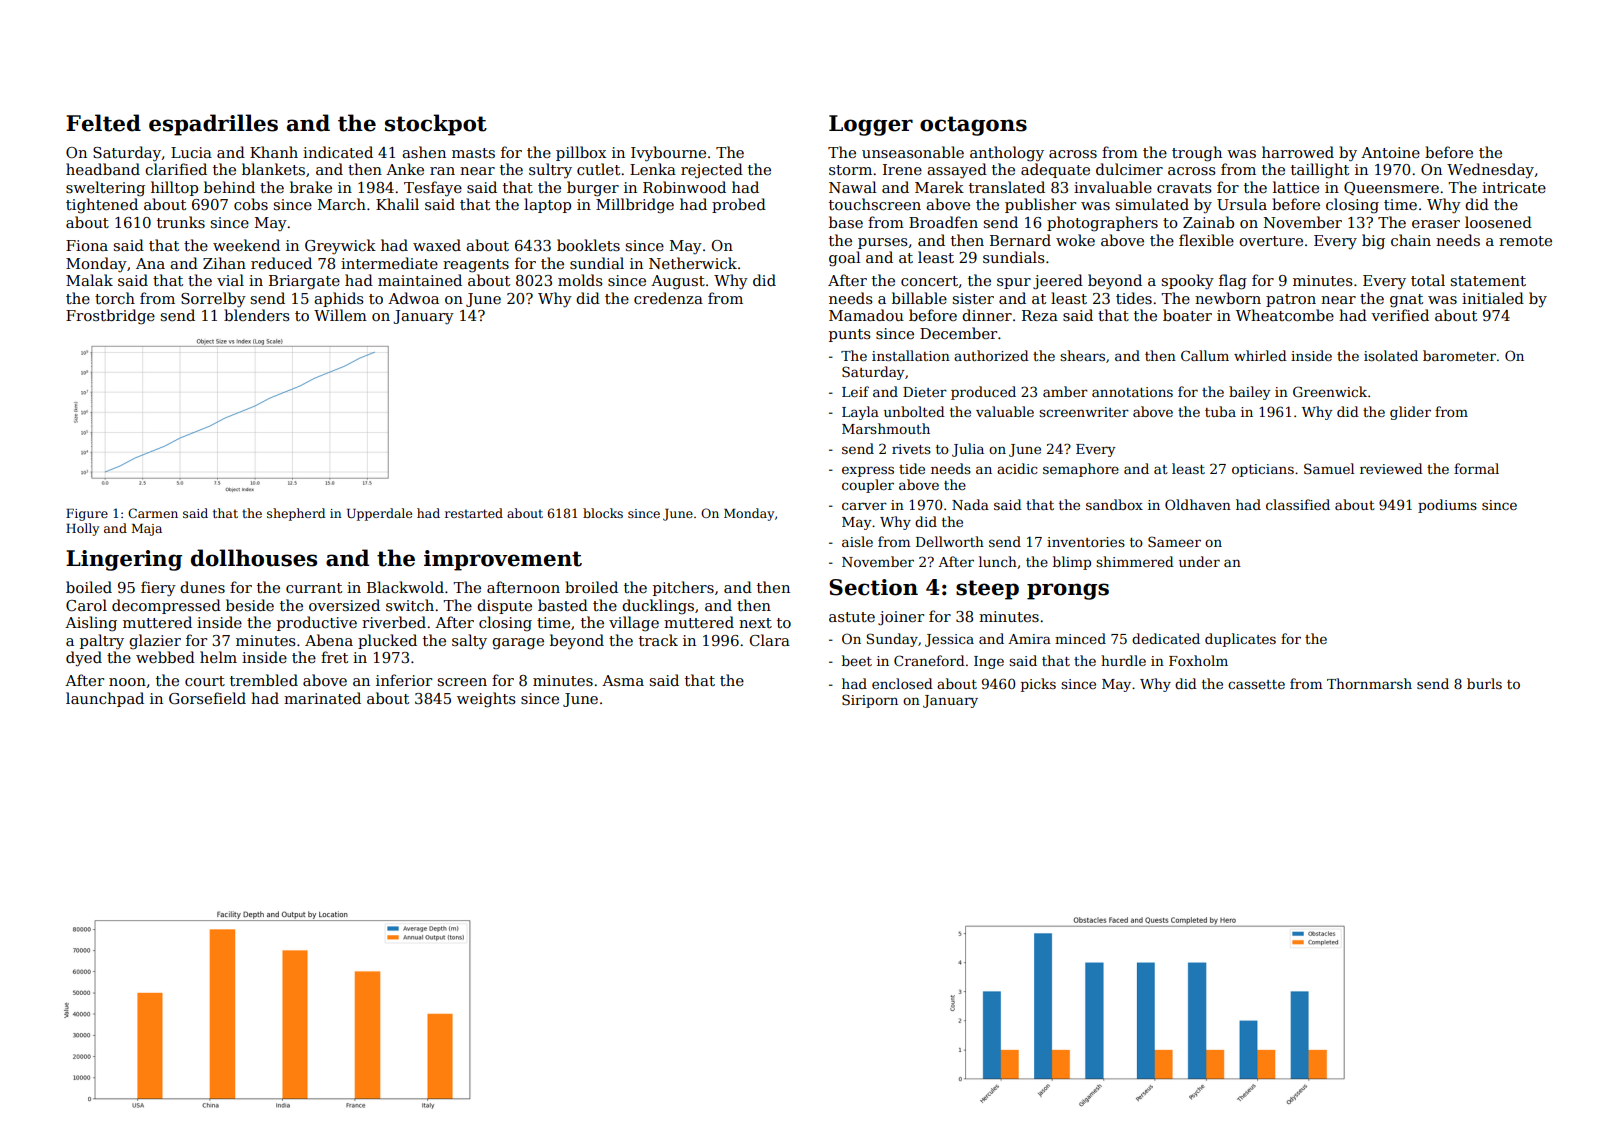 This page has width=1621, height=1146. I want to click on glazier, so click(155, 642).
